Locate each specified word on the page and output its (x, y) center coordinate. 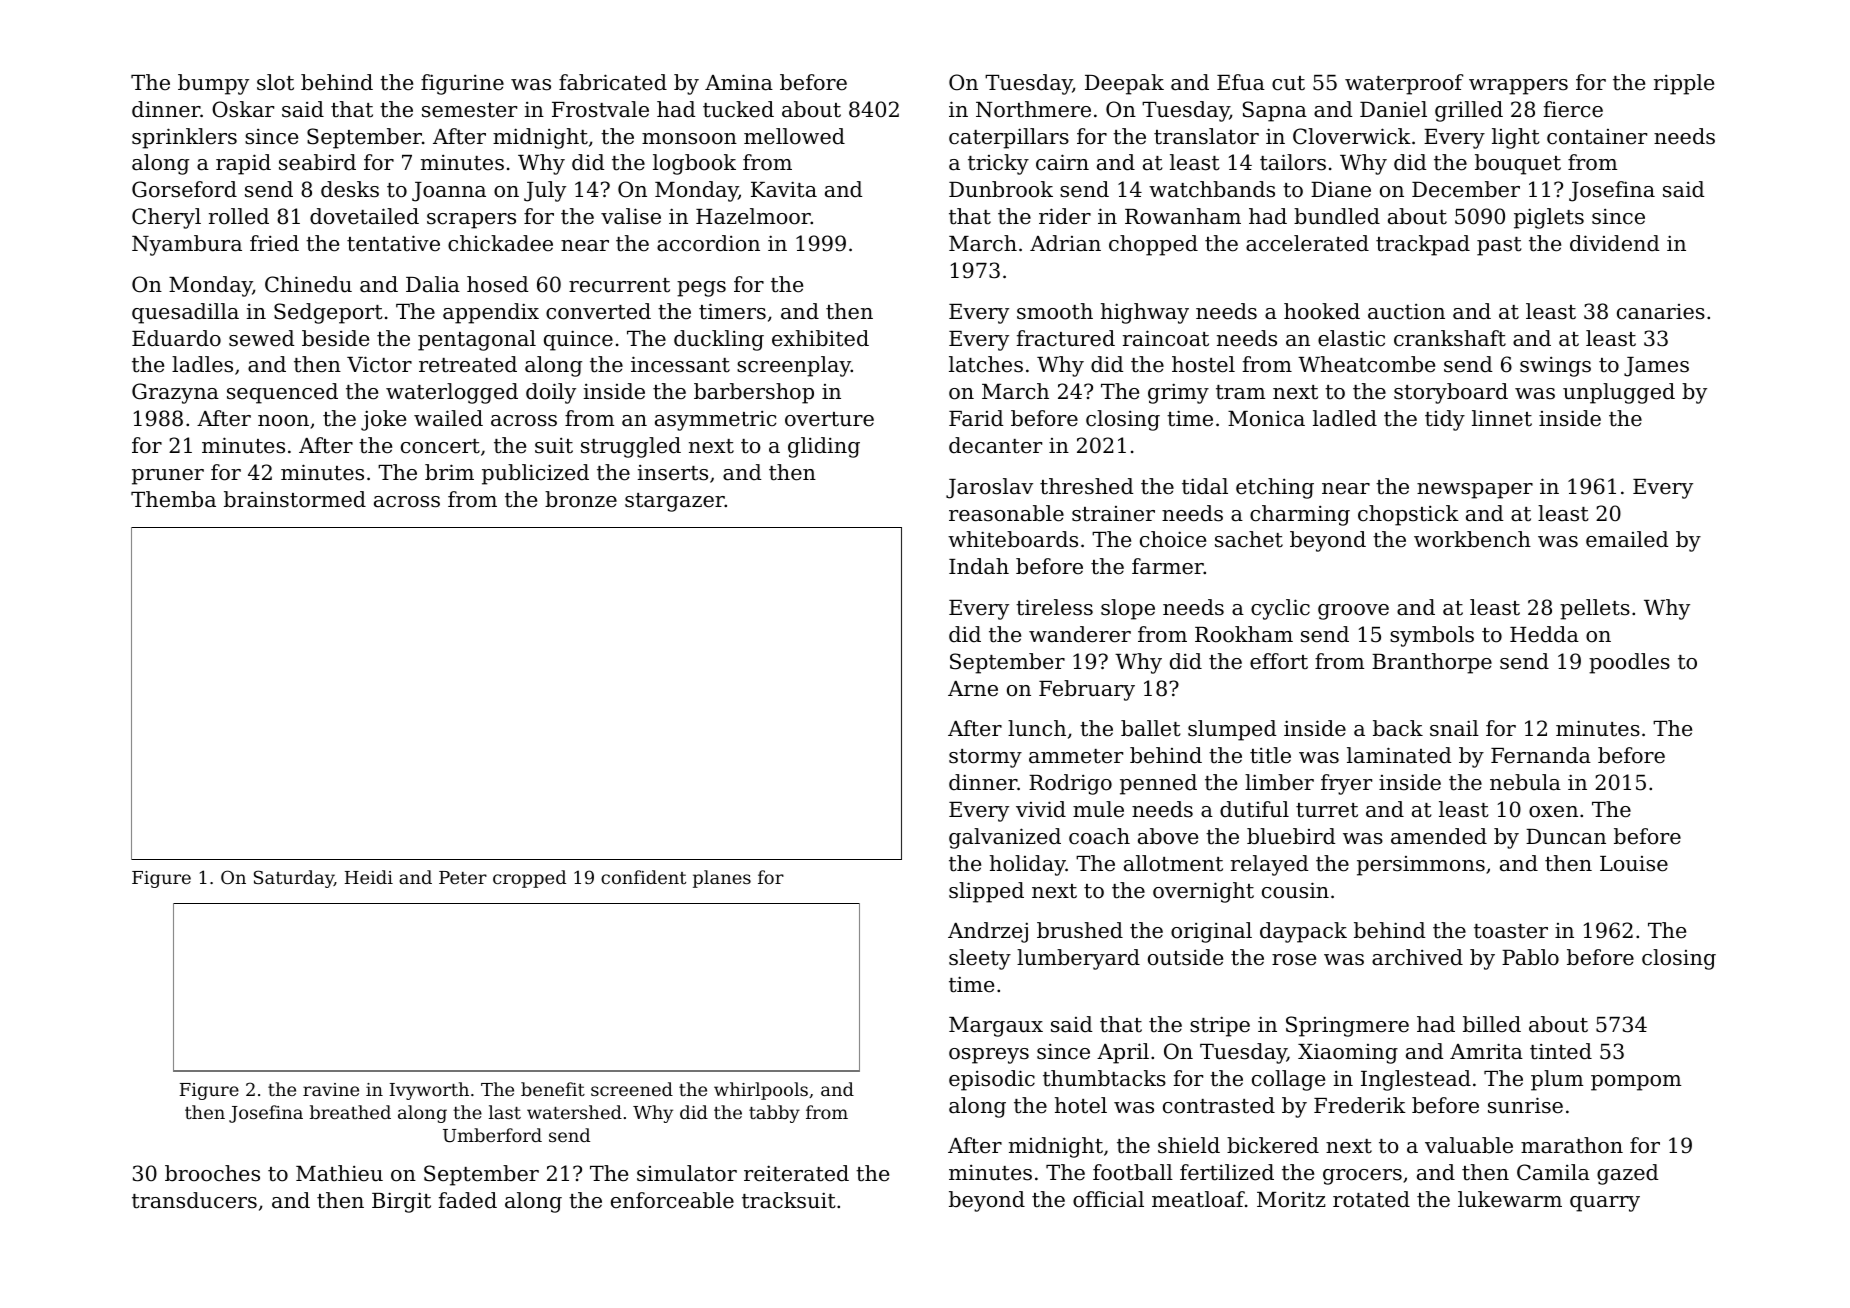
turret (1327, 810)
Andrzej (988, 932)
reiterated (796, 1173)
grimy (1178, 393)
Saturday (294, 879)
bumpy (213, 84)
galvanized (1005, 838)
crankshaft (1450, 338)
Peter (463, 877)
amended (1439, 836)
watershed (574, 1112)
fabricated (613, 82)
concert (440, 446)
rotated (1371, 1199)
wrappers (1518, 87)
